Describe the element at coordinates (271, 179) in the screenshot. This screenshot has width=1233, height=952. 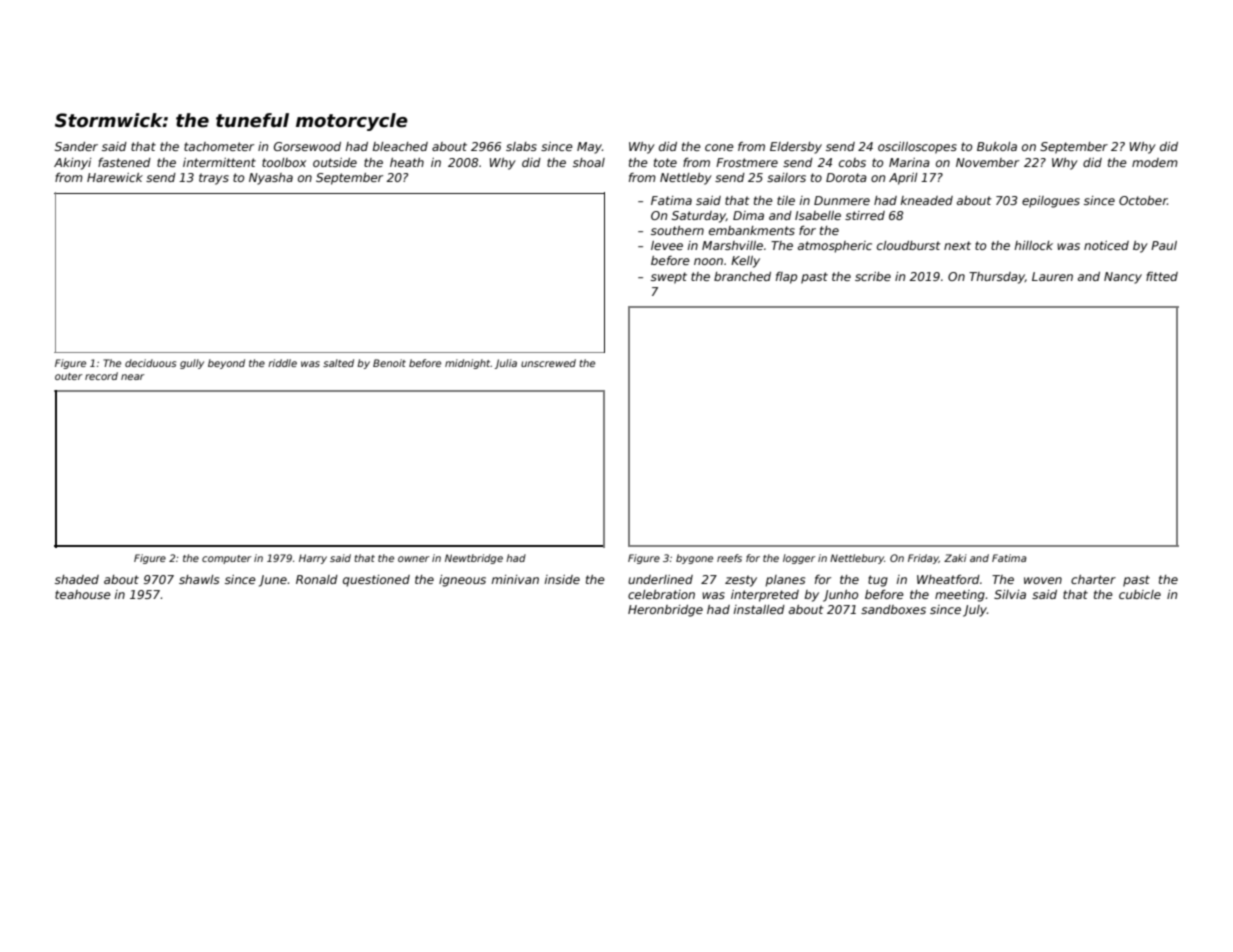
I see `Nyasha` at that location.
